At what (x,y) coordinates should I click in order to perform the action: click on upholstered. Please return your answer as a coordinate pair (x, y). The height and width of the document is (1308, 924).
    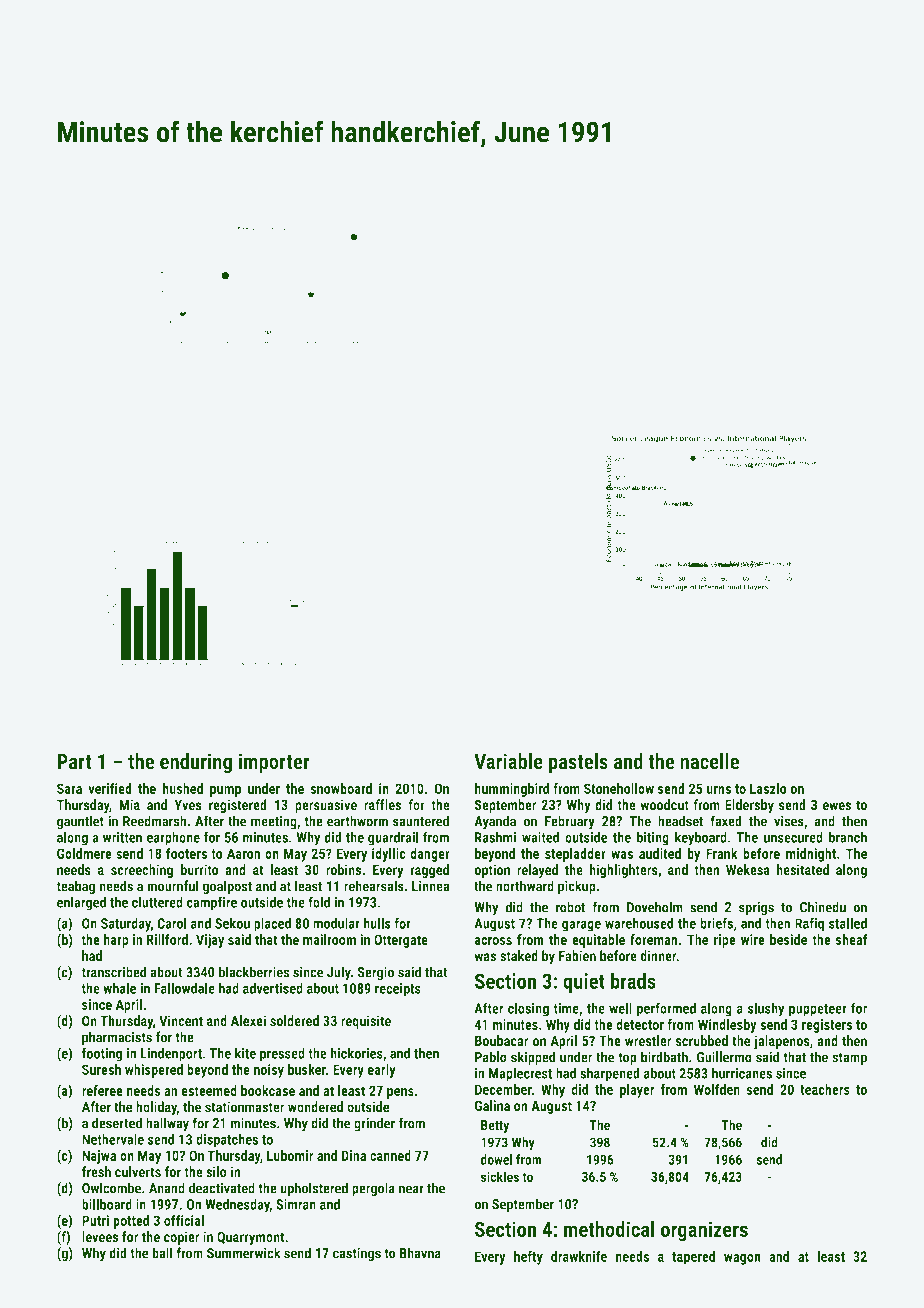
    Looking at the image, I should click on (314, 1189).
